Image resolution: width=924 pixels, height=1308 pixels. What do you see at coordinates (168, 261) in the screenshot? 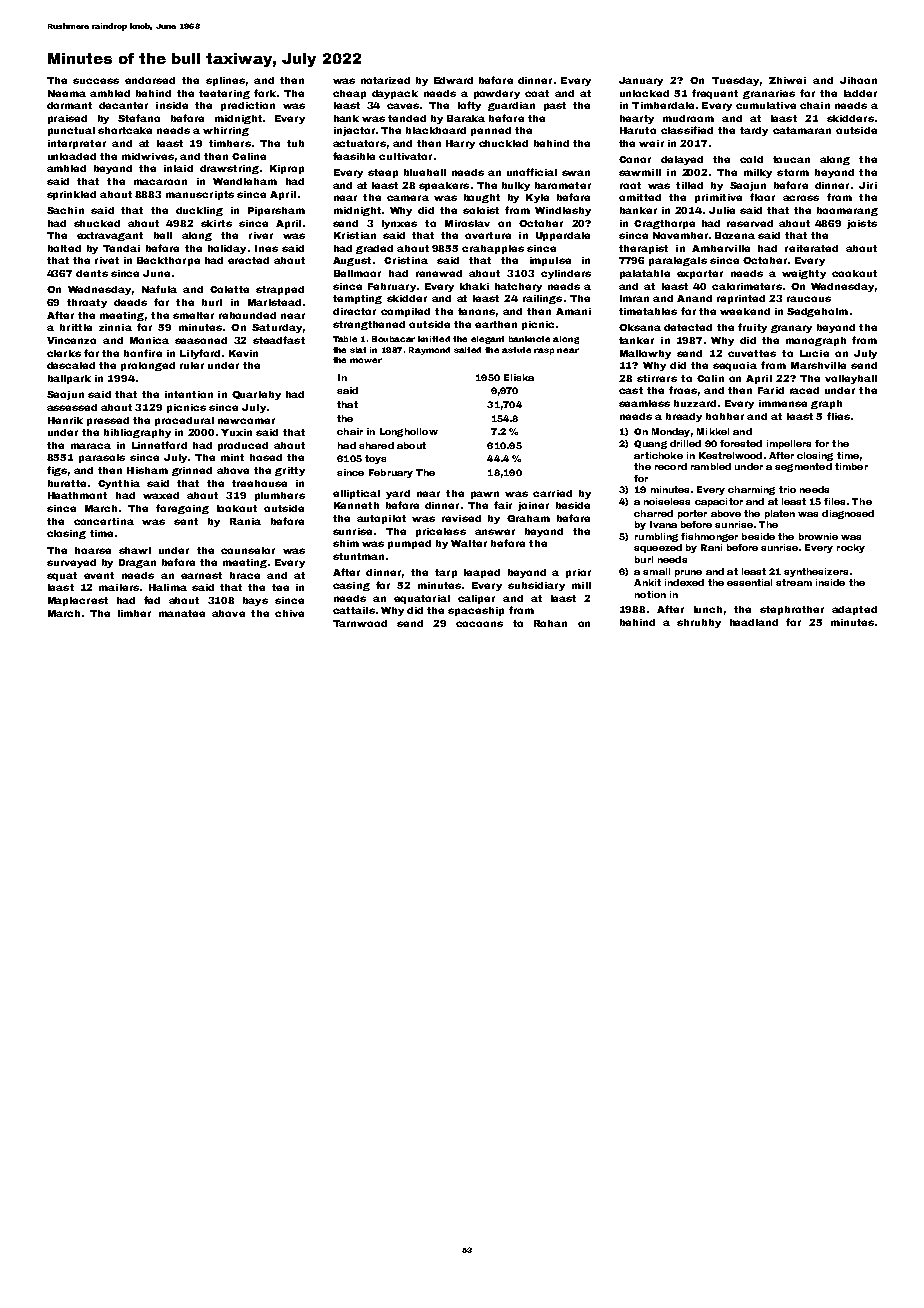
I see `Beckthorpe` at bounding box center [168, 261].
